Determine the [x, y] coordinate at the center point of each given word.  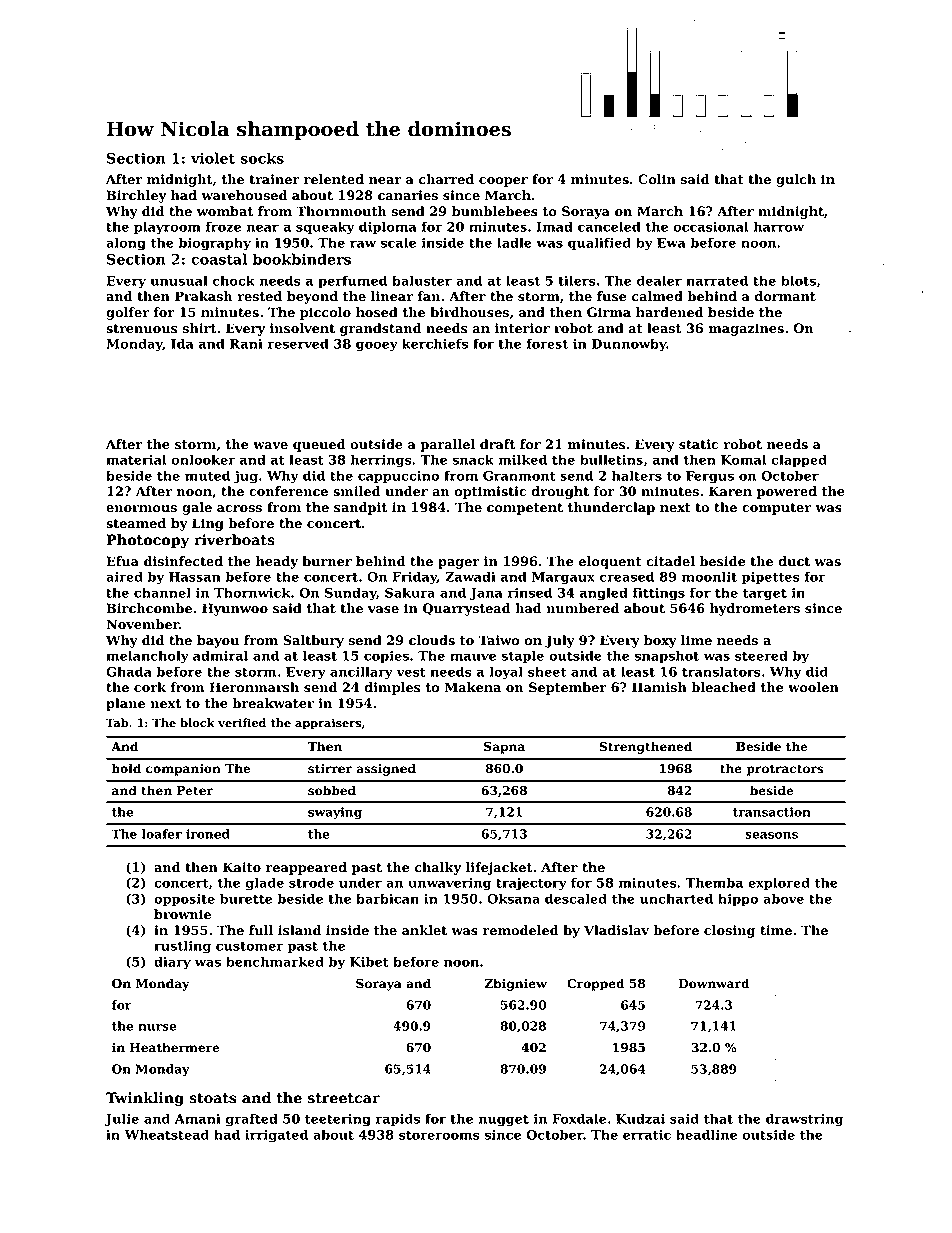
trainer [274, 179]
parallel [448, 445]
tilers [577, 280]
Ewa [671, 243]
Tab [117, 722]
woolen [813, 687]
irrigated [276, 1136]
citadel [670, 561]
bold [126, 768]
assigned [386, 769]
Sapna [504, 747]
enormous [141, 509]
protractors [785, 770]
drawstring [804, 1120]
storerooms [439, 1135]
